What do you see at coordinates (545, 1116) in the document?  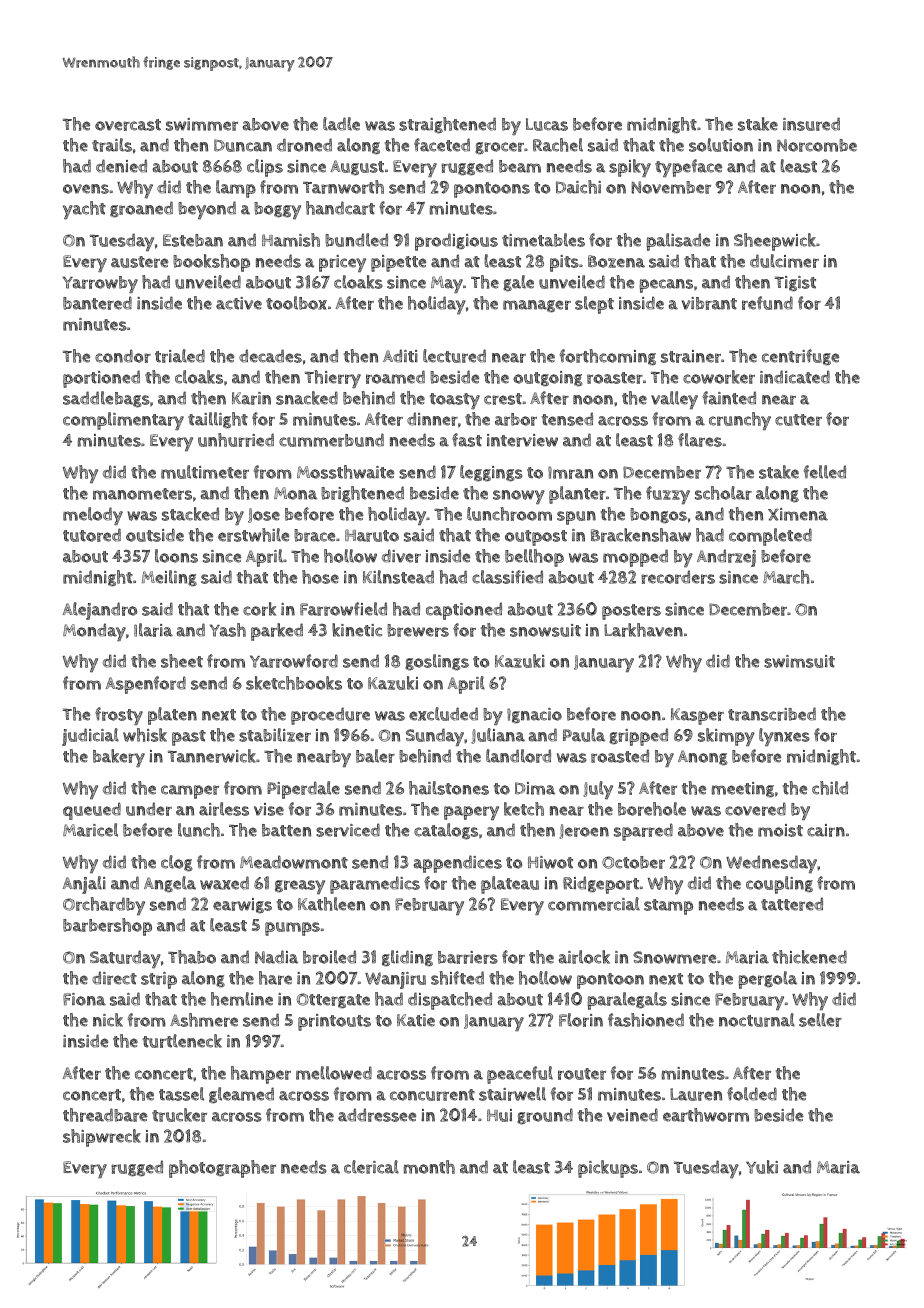 I see `ground` at bounding box center [545, 1116].
